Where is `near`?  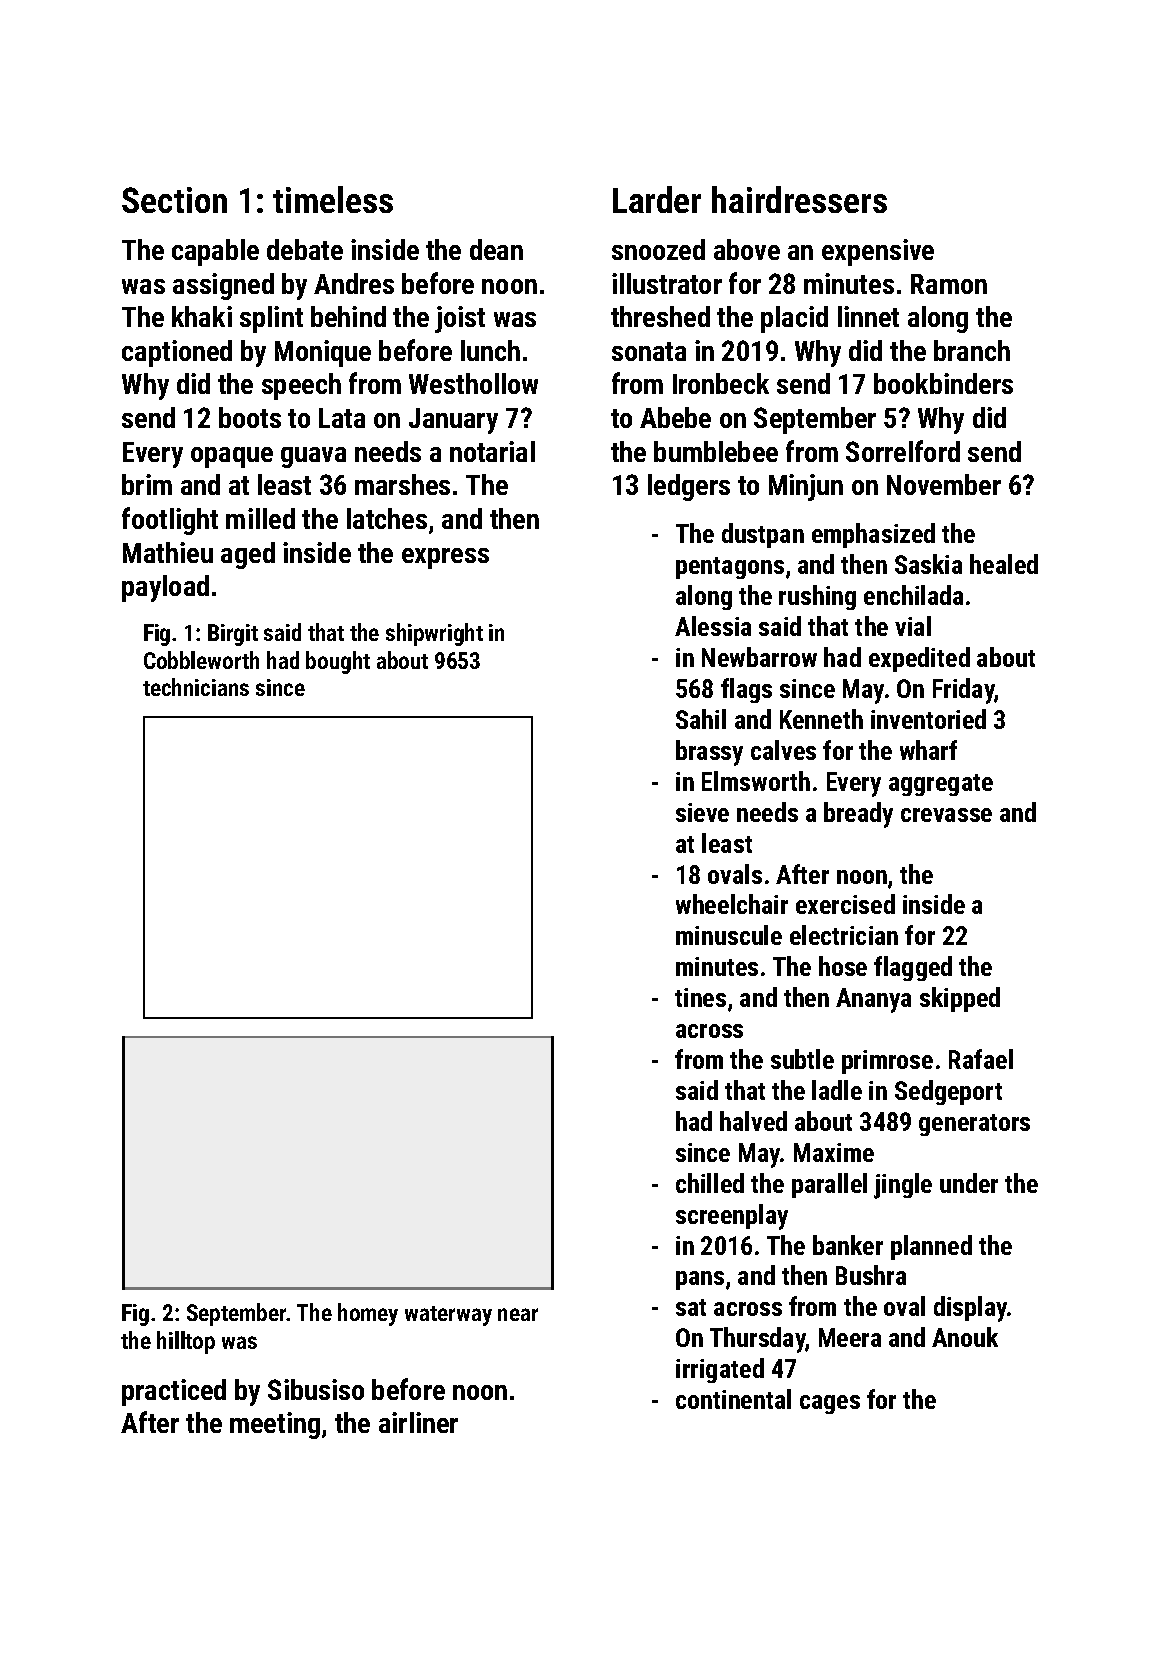
near is located at coordinates (518, 1314).
